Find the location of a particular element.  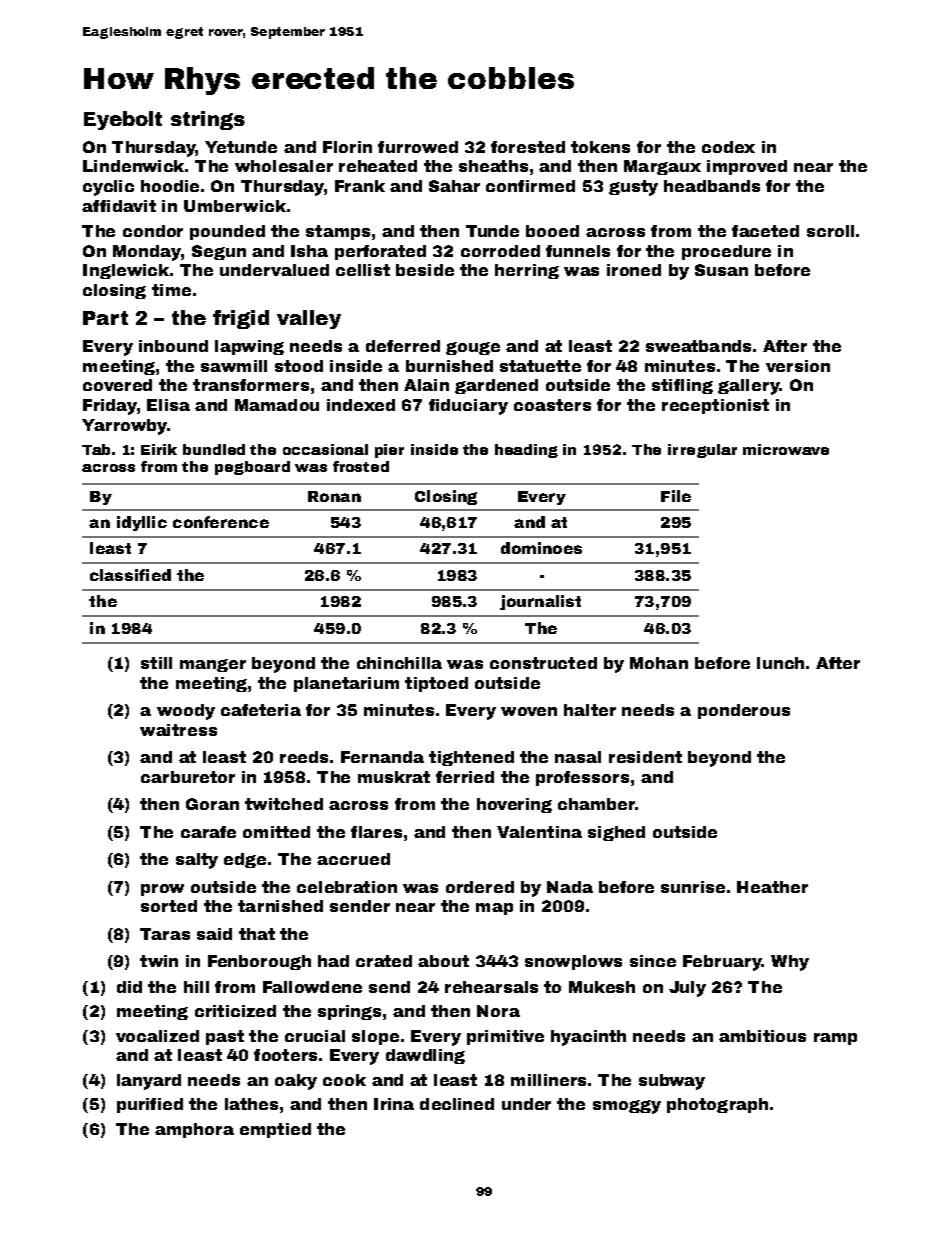

version is located at coordinates (798, 366).
